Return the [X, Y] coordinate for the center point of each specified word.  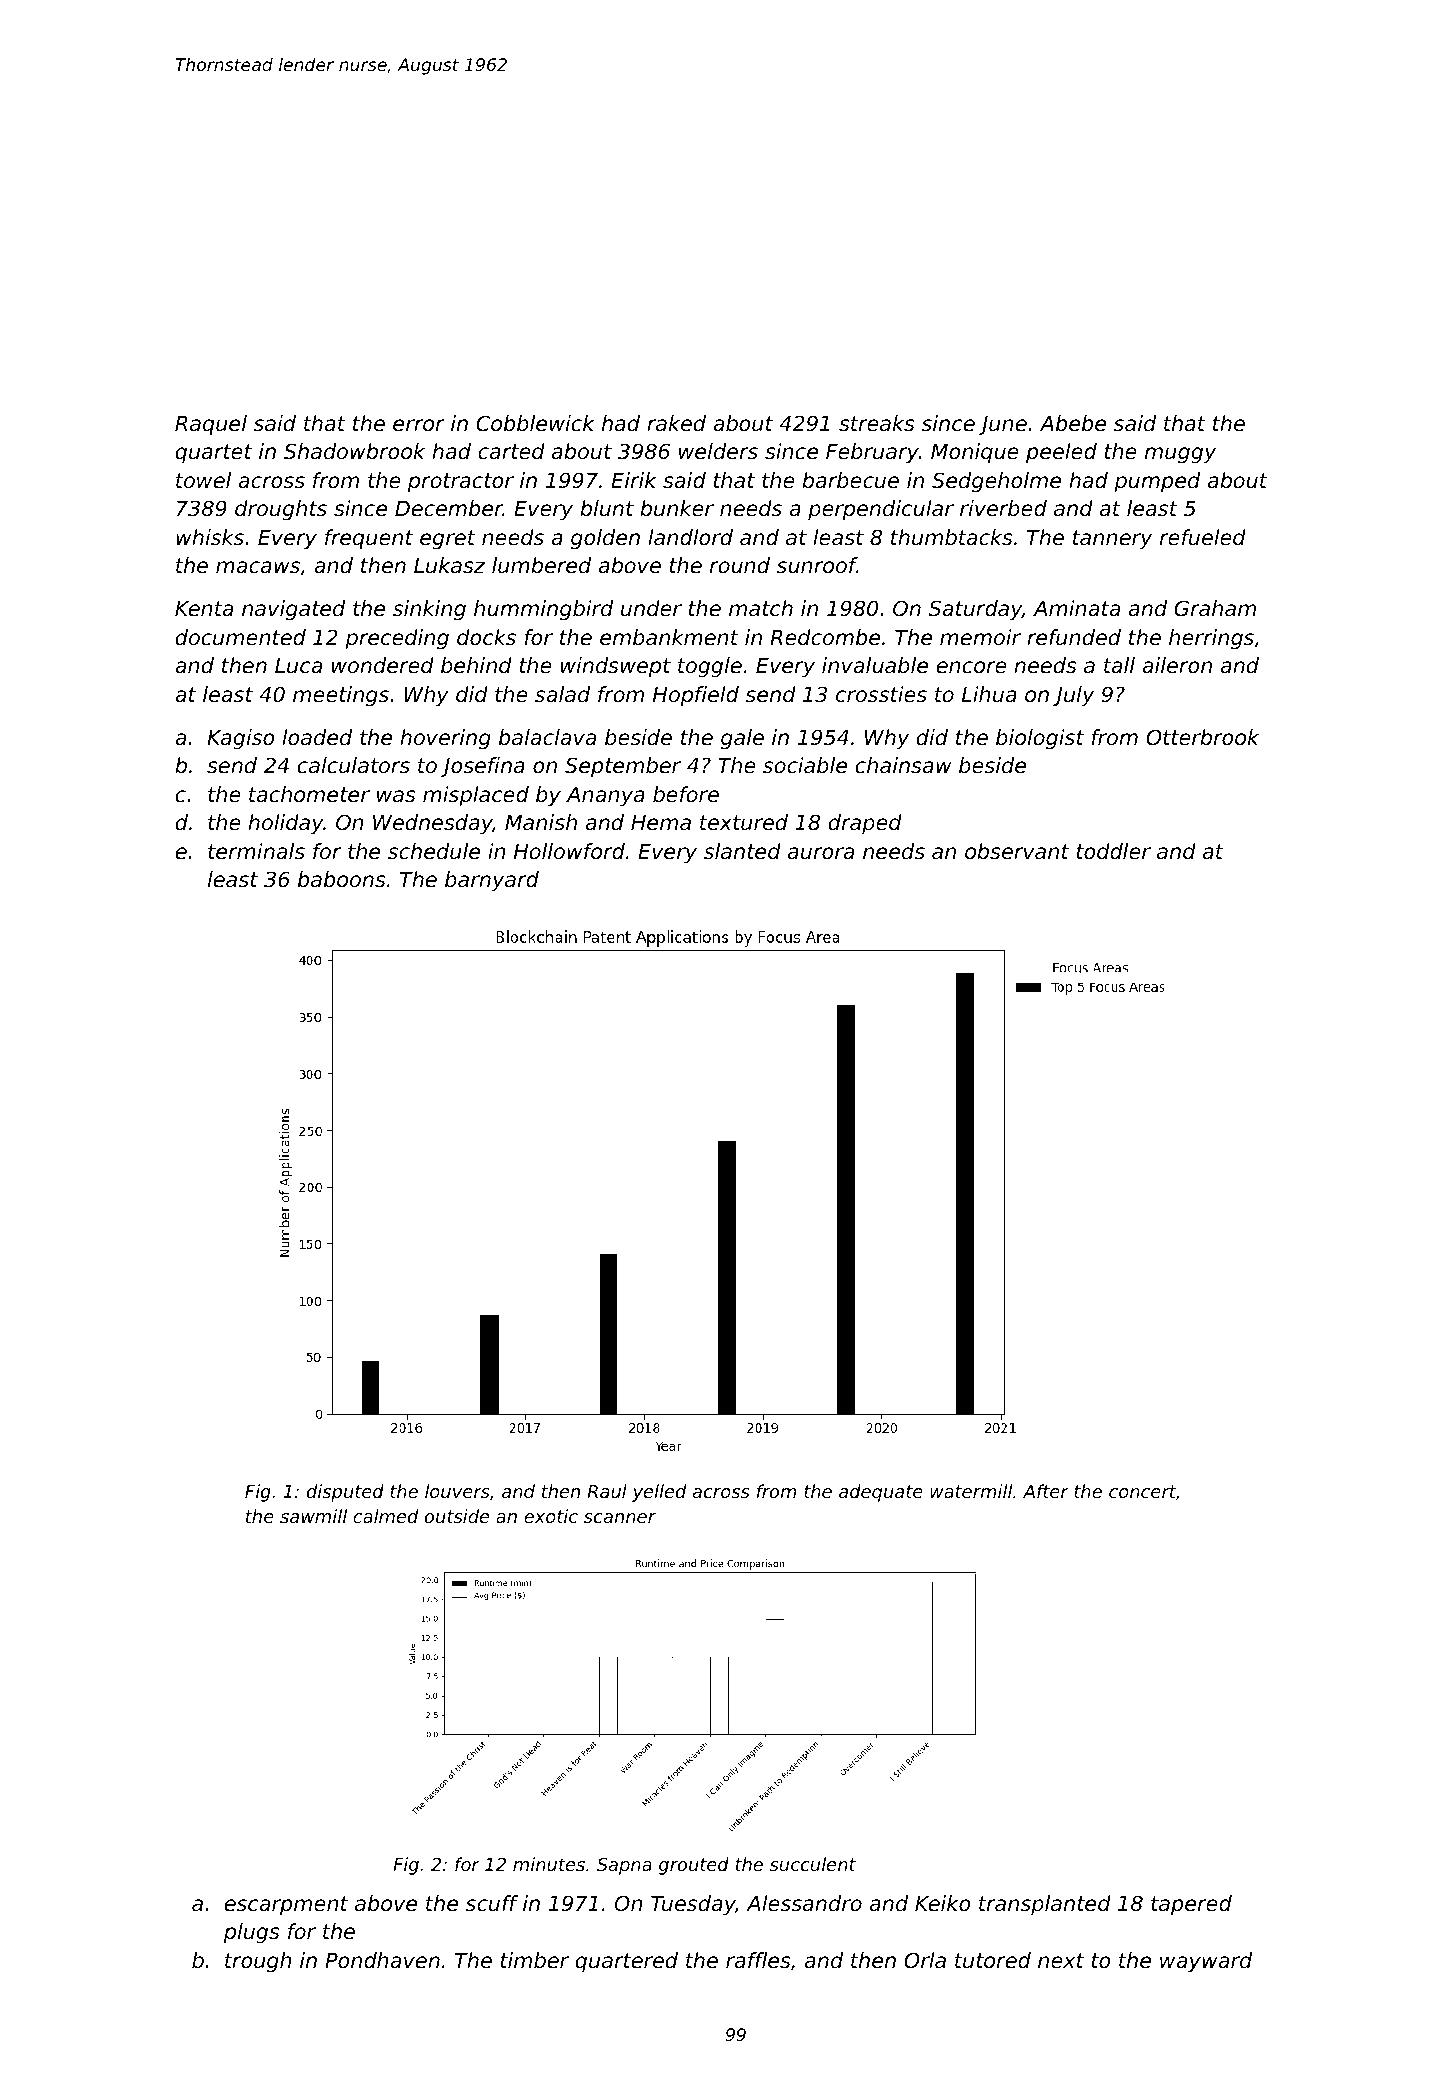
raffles [758, 1960]
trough [258, 1962]
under [651, 608]
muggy [1180, 455]
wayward [1206, 1962]
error [419, 425]
